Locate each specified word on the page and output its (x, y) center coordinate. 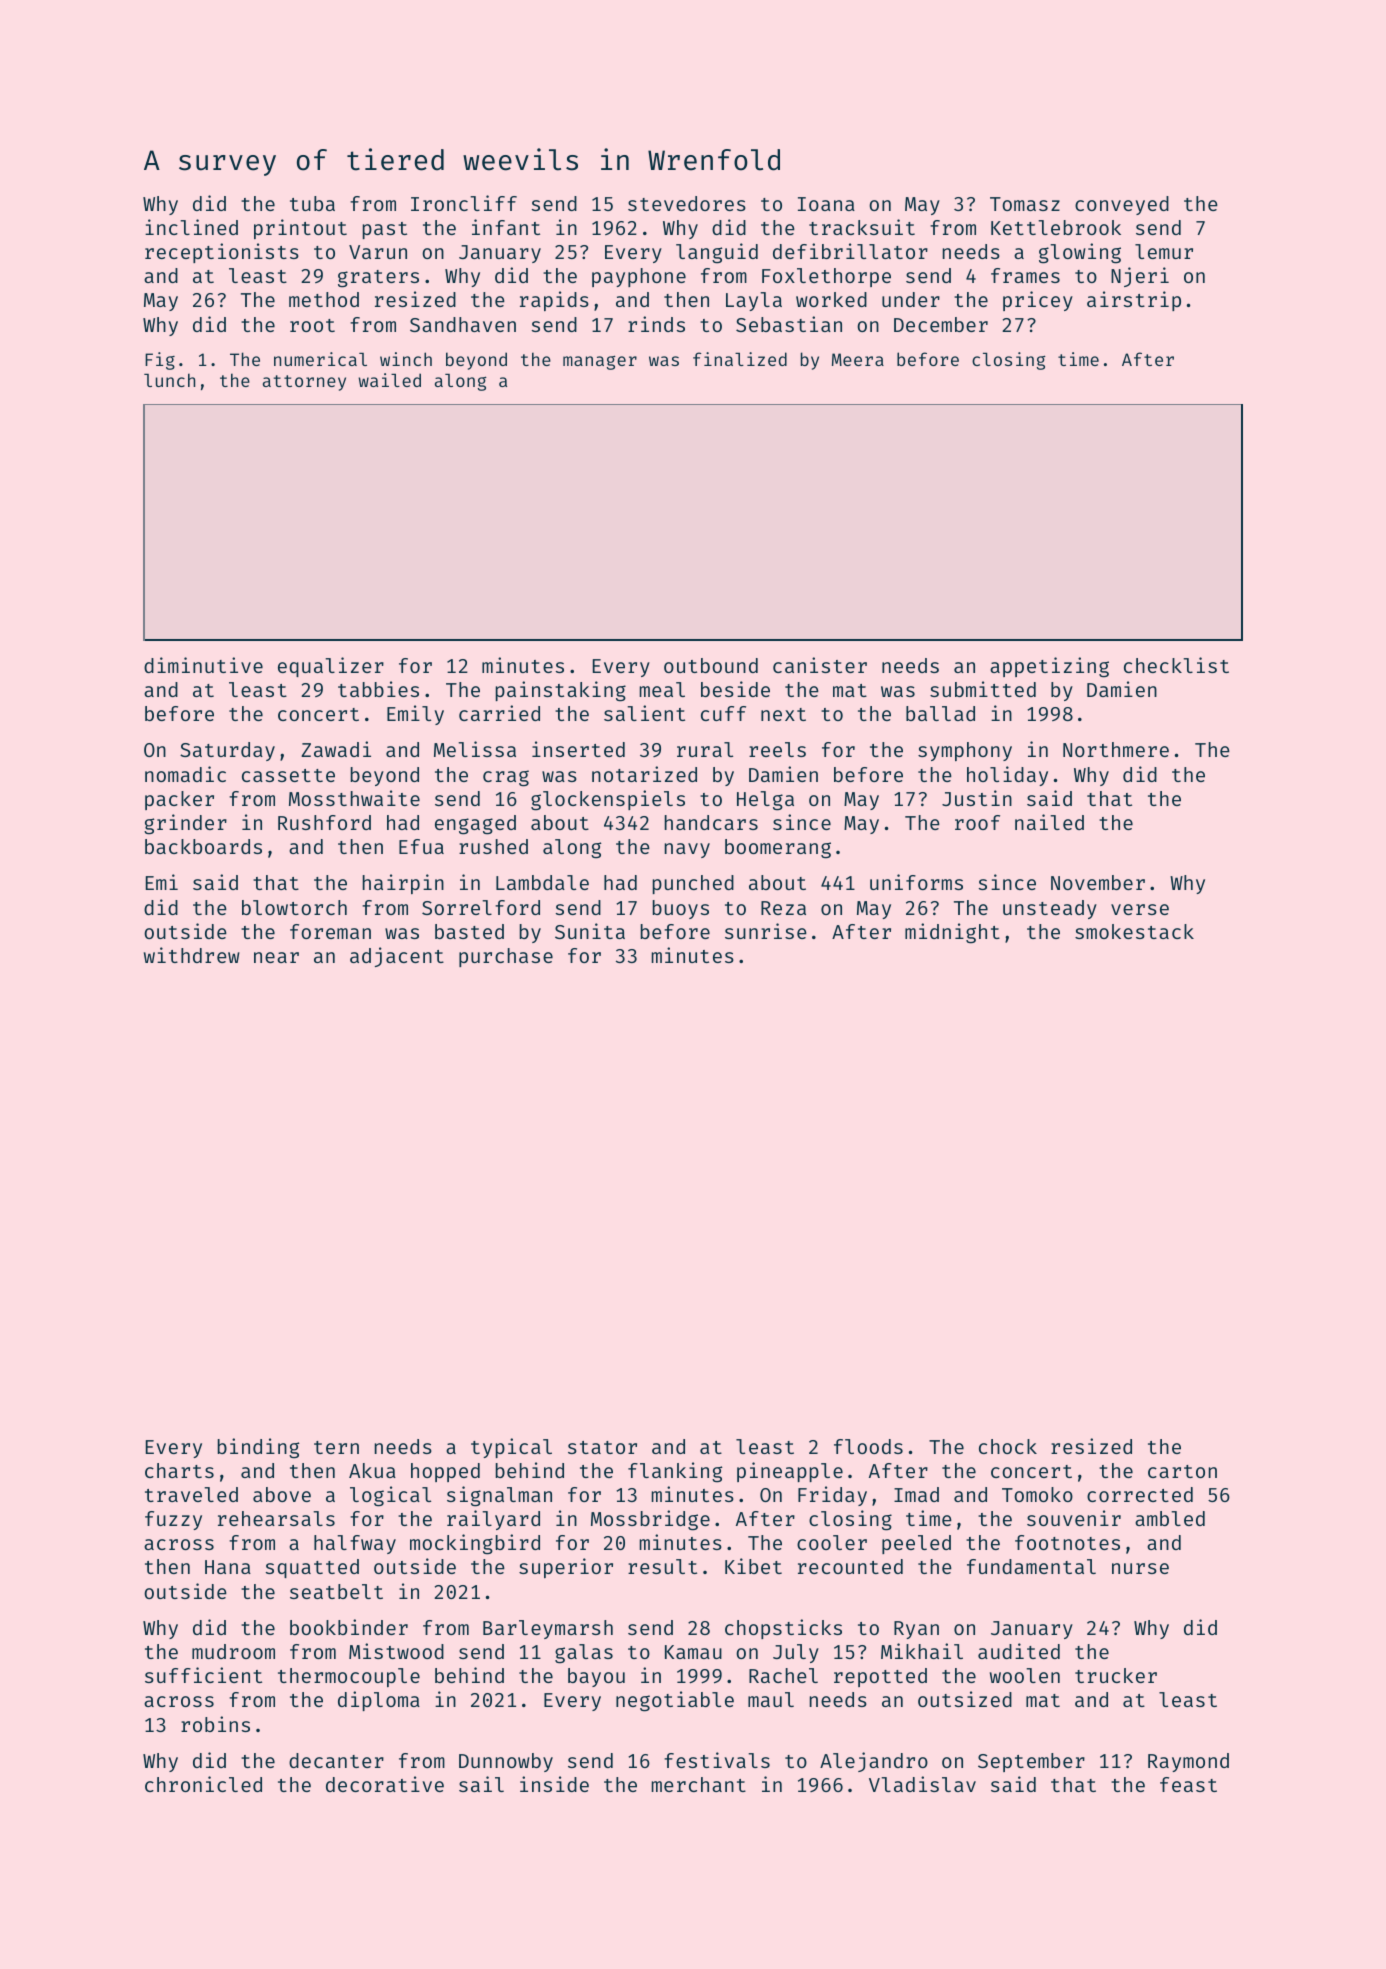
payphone (639, 277)
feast (1188, 1784)
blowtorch (294, 907)
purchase (506, 957)
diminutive (203, 665)
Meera (858, 359)
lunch (169, 380)
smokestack (1134, 931)
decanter (336, 1760)
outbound (711, 665)
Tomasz (1025, 204)
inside (554, 1784)
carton (1182, 1471)
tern (336, 1447)
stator (602, 1447)
